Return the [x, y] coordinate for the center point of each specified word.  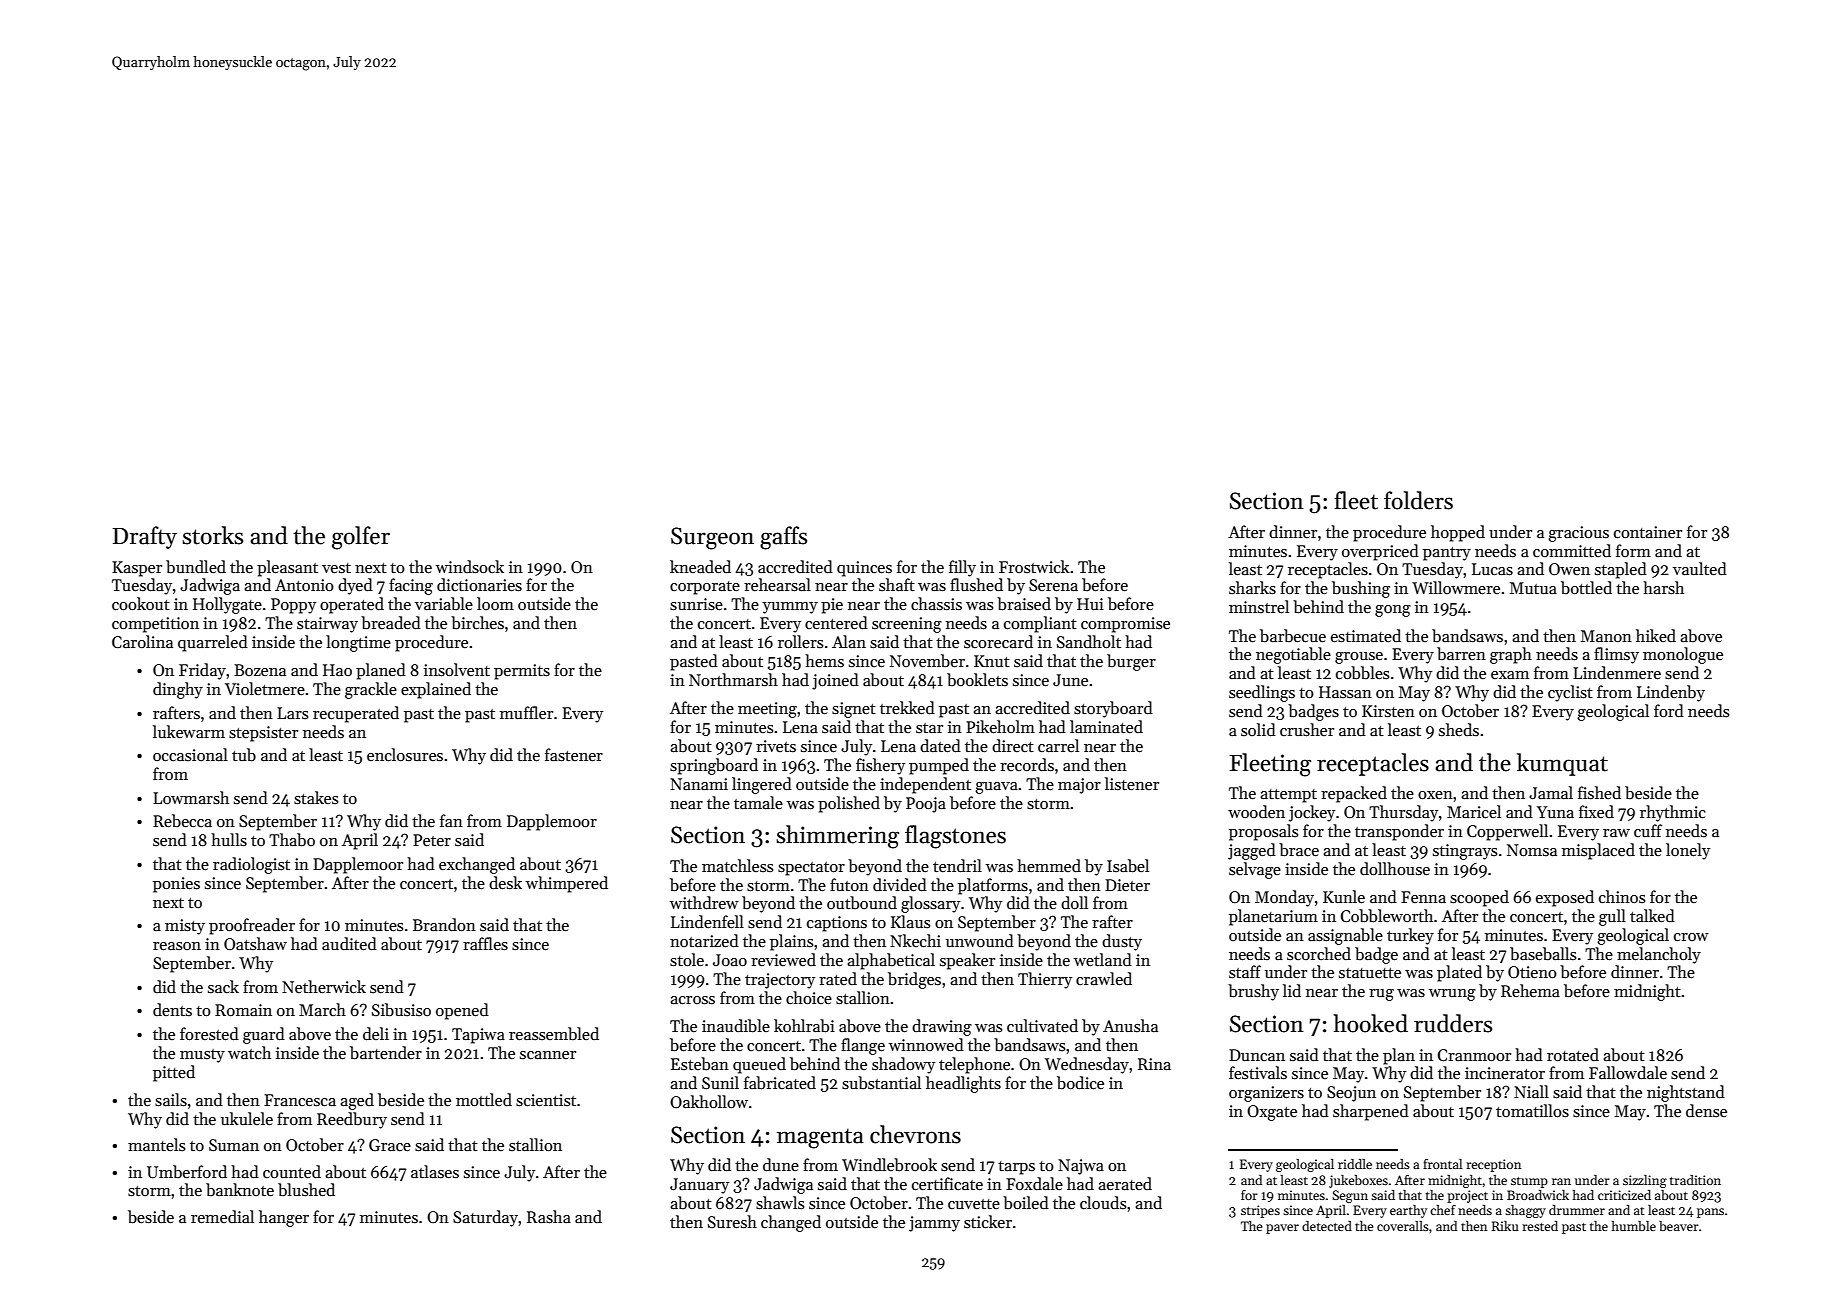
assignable [1345, 936]
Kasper [137, 569]
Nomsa [1532, 850]
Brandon [444, 924]
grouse [1359, 658]
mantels [156, 1144]
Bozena [260, 670]
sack [223, 986]
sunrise [696, 604]
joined [835, 681]
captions [837, 924]
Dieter [1127, 885]
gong [1393, 611]
